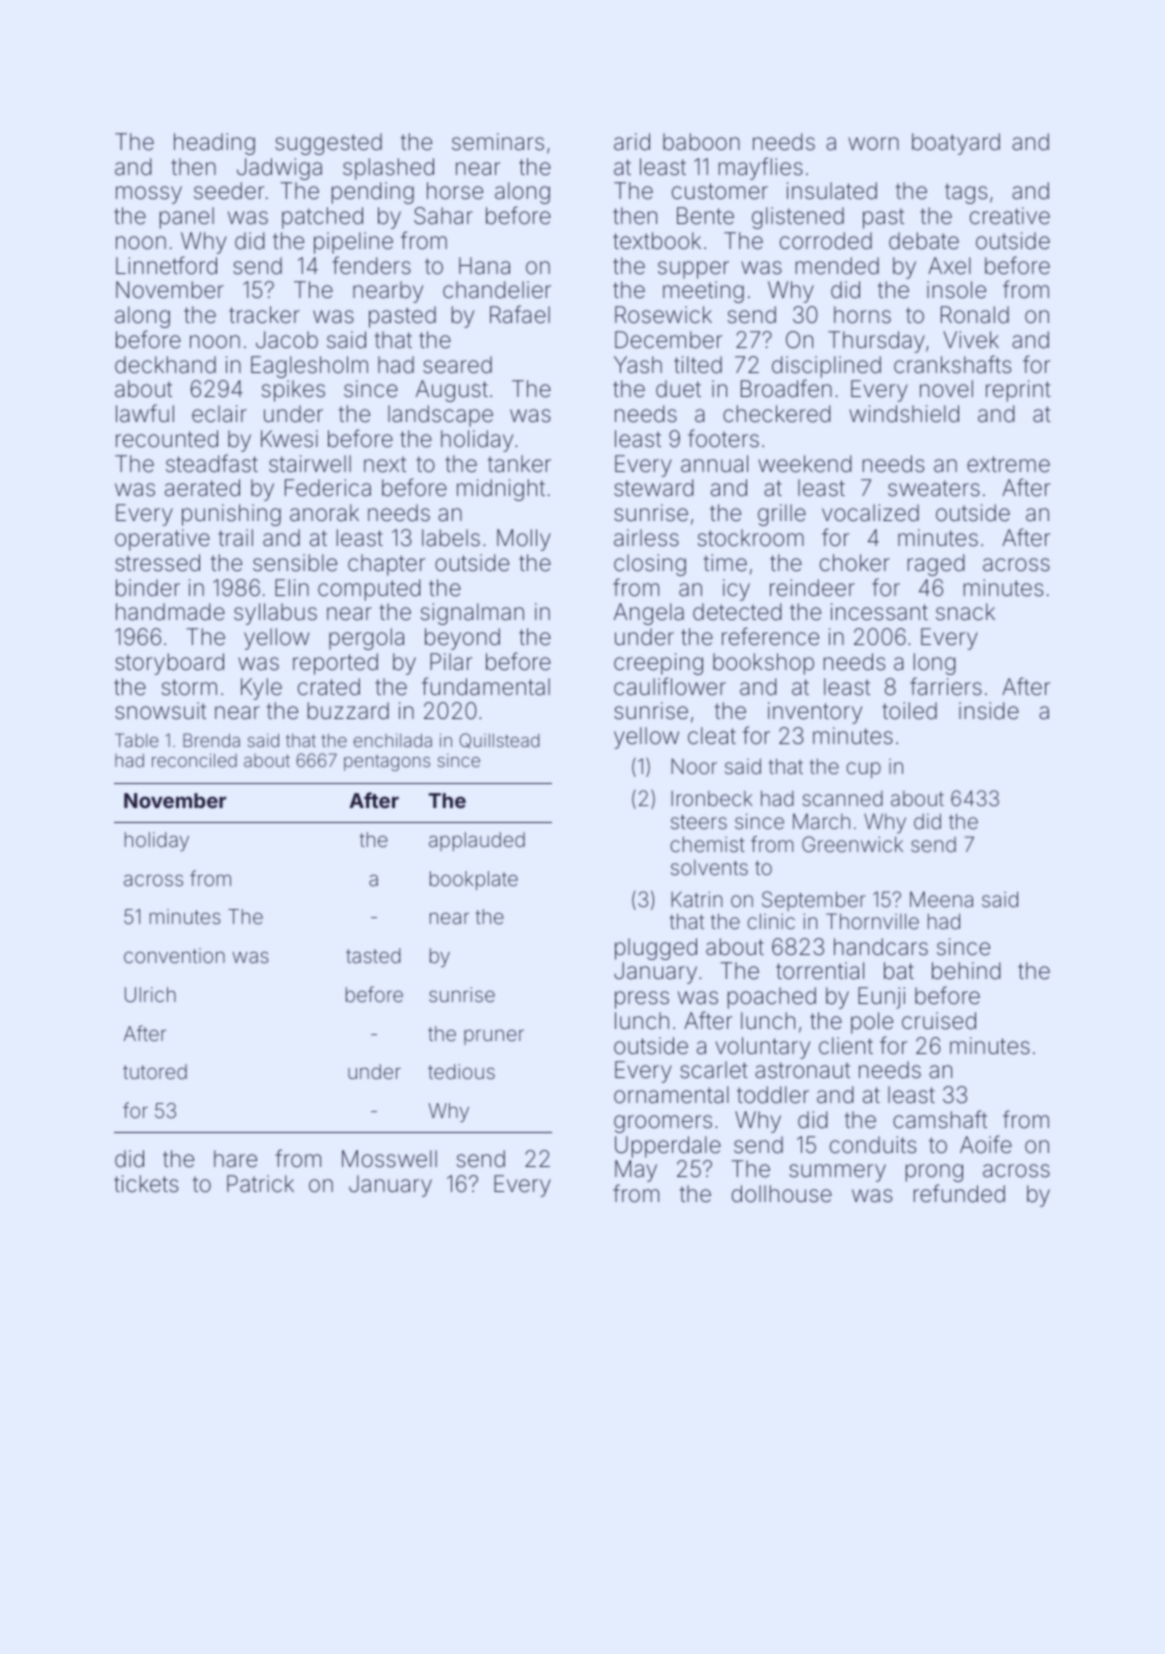 The width and height of the page is (1165, 1654). Describe the element at coordinates (941, 899) in the page. I see `Meena` at that location.
